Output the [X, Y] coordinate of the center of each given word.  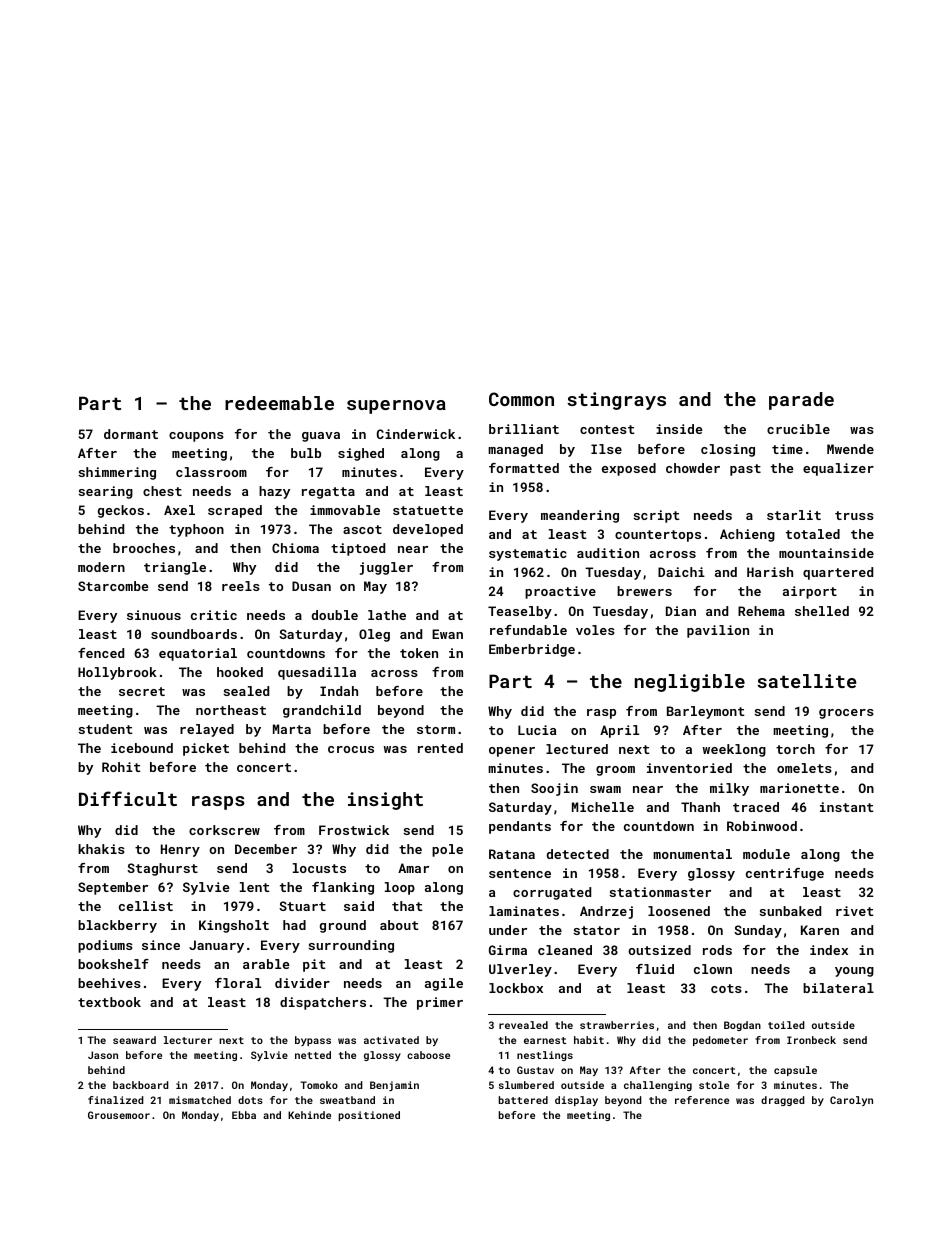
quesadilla [317, 673]
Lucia [537, 730]
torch [795, 749]
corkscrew [224, 830]
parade [801, 401]
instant [847, 807]
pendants [520, 827]
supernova [396, 407]
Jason [103, 1055]
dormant [131, 434]
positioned [369, 1116]
